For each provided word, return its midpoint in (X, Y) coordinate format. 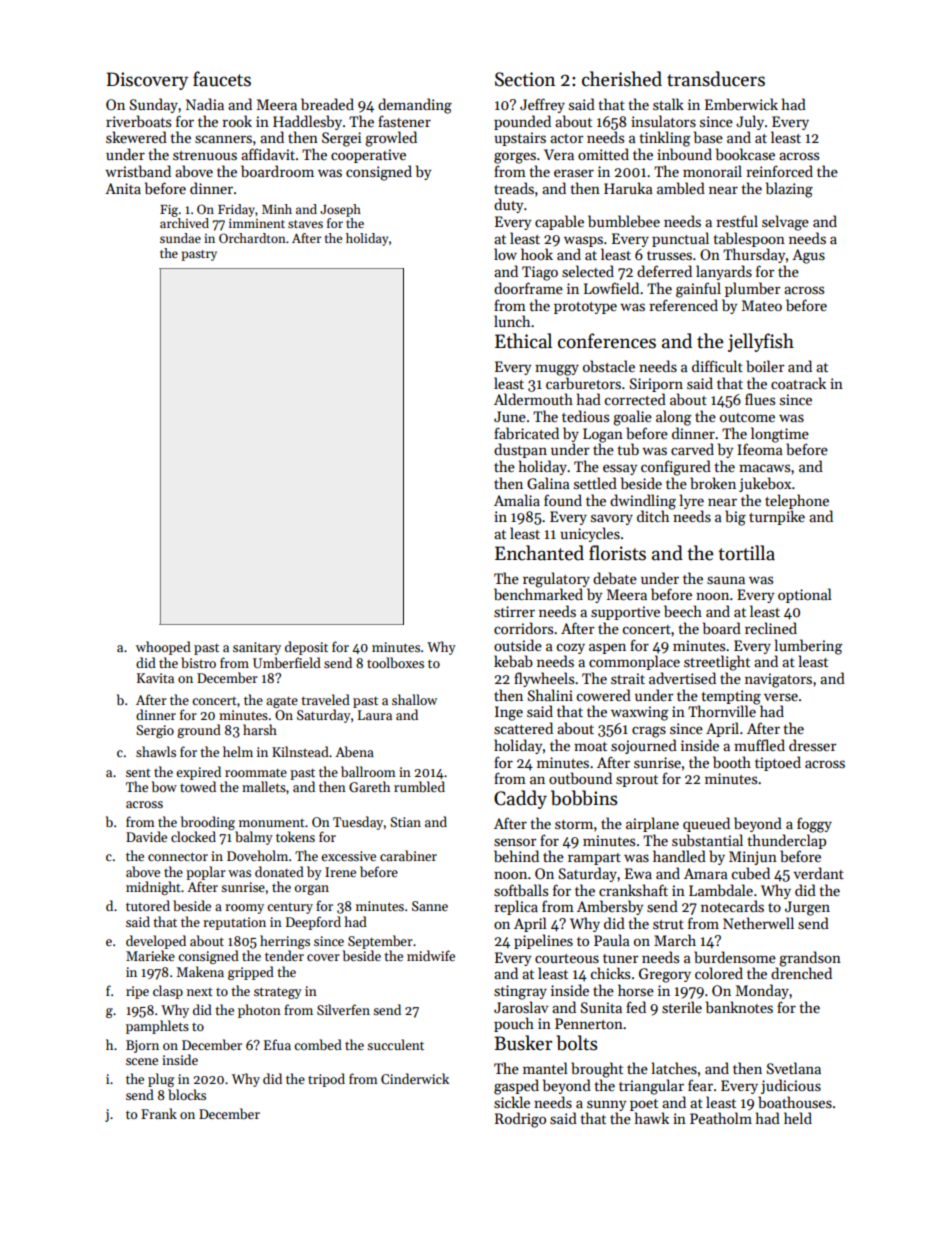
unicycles (590, 534)
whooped (163, 648)
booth (732, 762)
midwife (431, 955)
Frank (159, 1113)
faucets (222, 79)
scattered (523, 728)
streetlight (717, 663)
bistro (198, 662)
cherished (622, 79)
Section (525, 79)
